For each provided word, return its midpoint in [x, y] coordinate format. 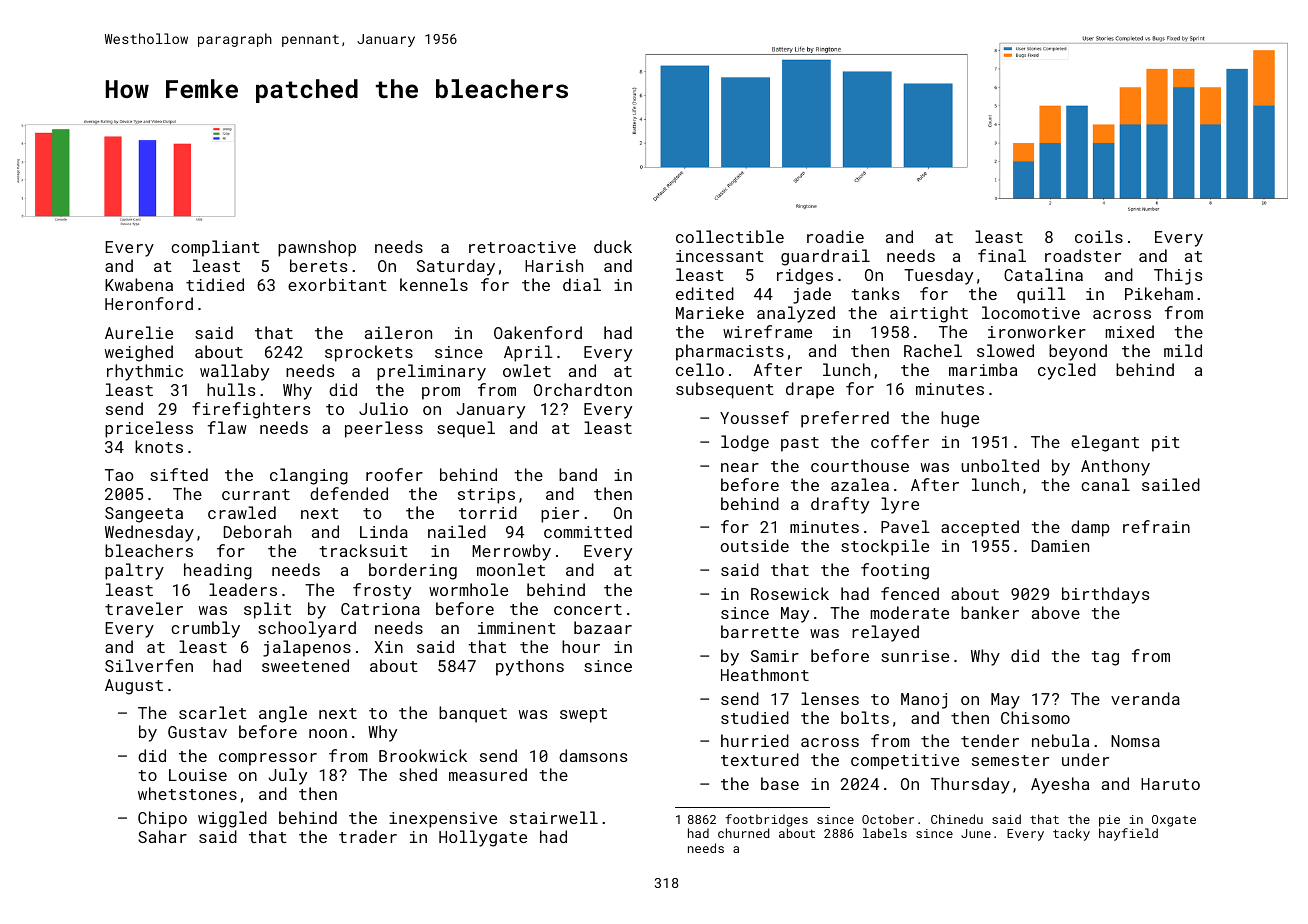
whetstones [187, 793]
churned [744, 833]
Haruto [1170, 784]
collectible [730, 236]
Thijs [1178, 276]
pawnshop [317, 248]
